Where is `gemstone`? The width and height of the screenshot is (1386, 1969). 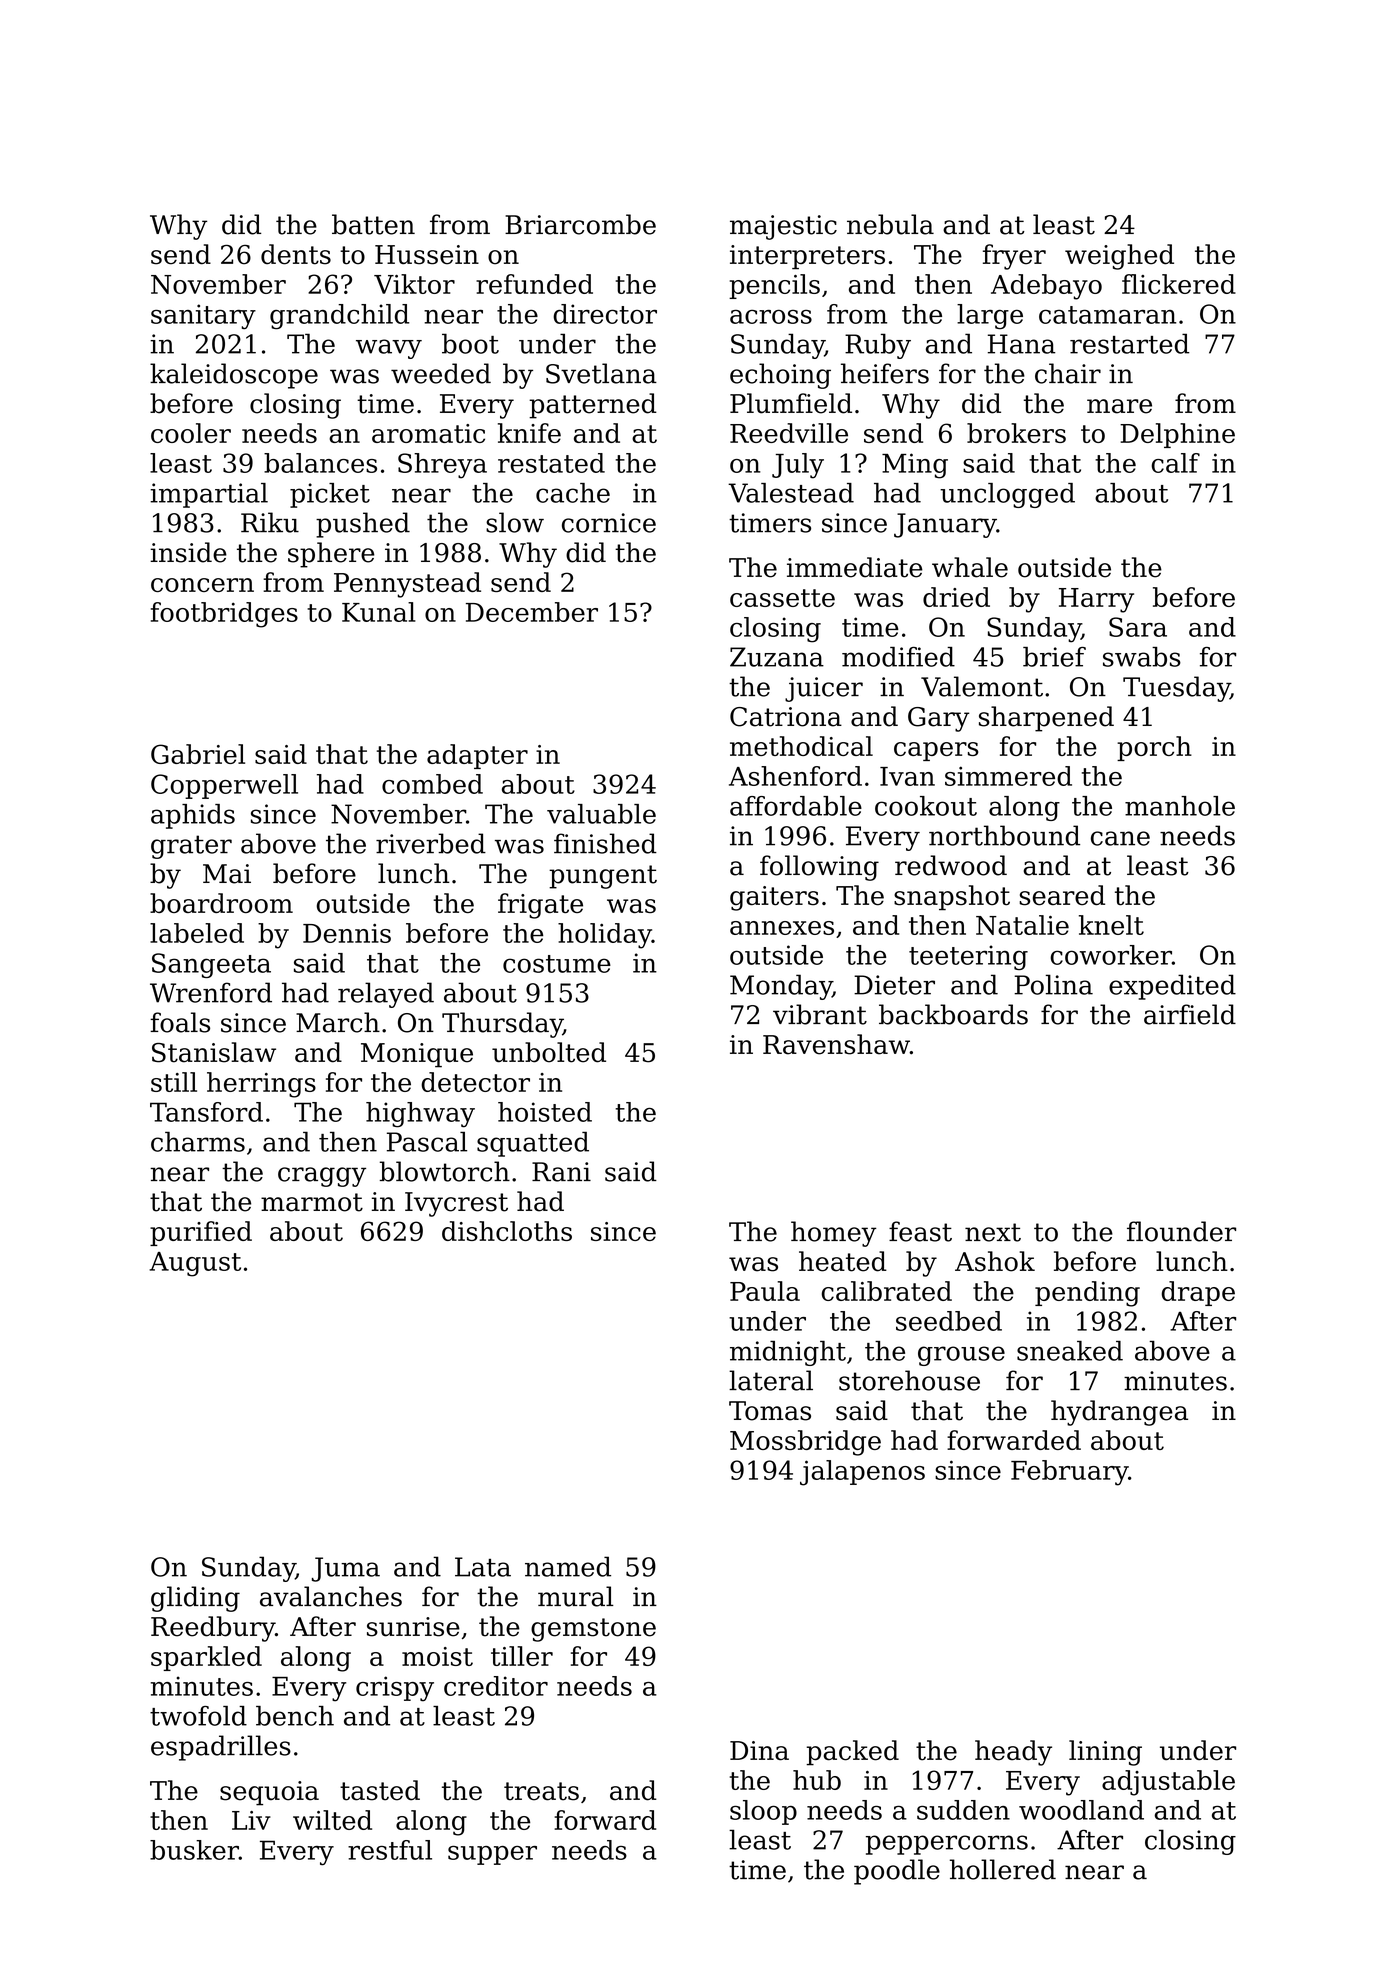 gemstone is located at coordinates (593, 1630).
